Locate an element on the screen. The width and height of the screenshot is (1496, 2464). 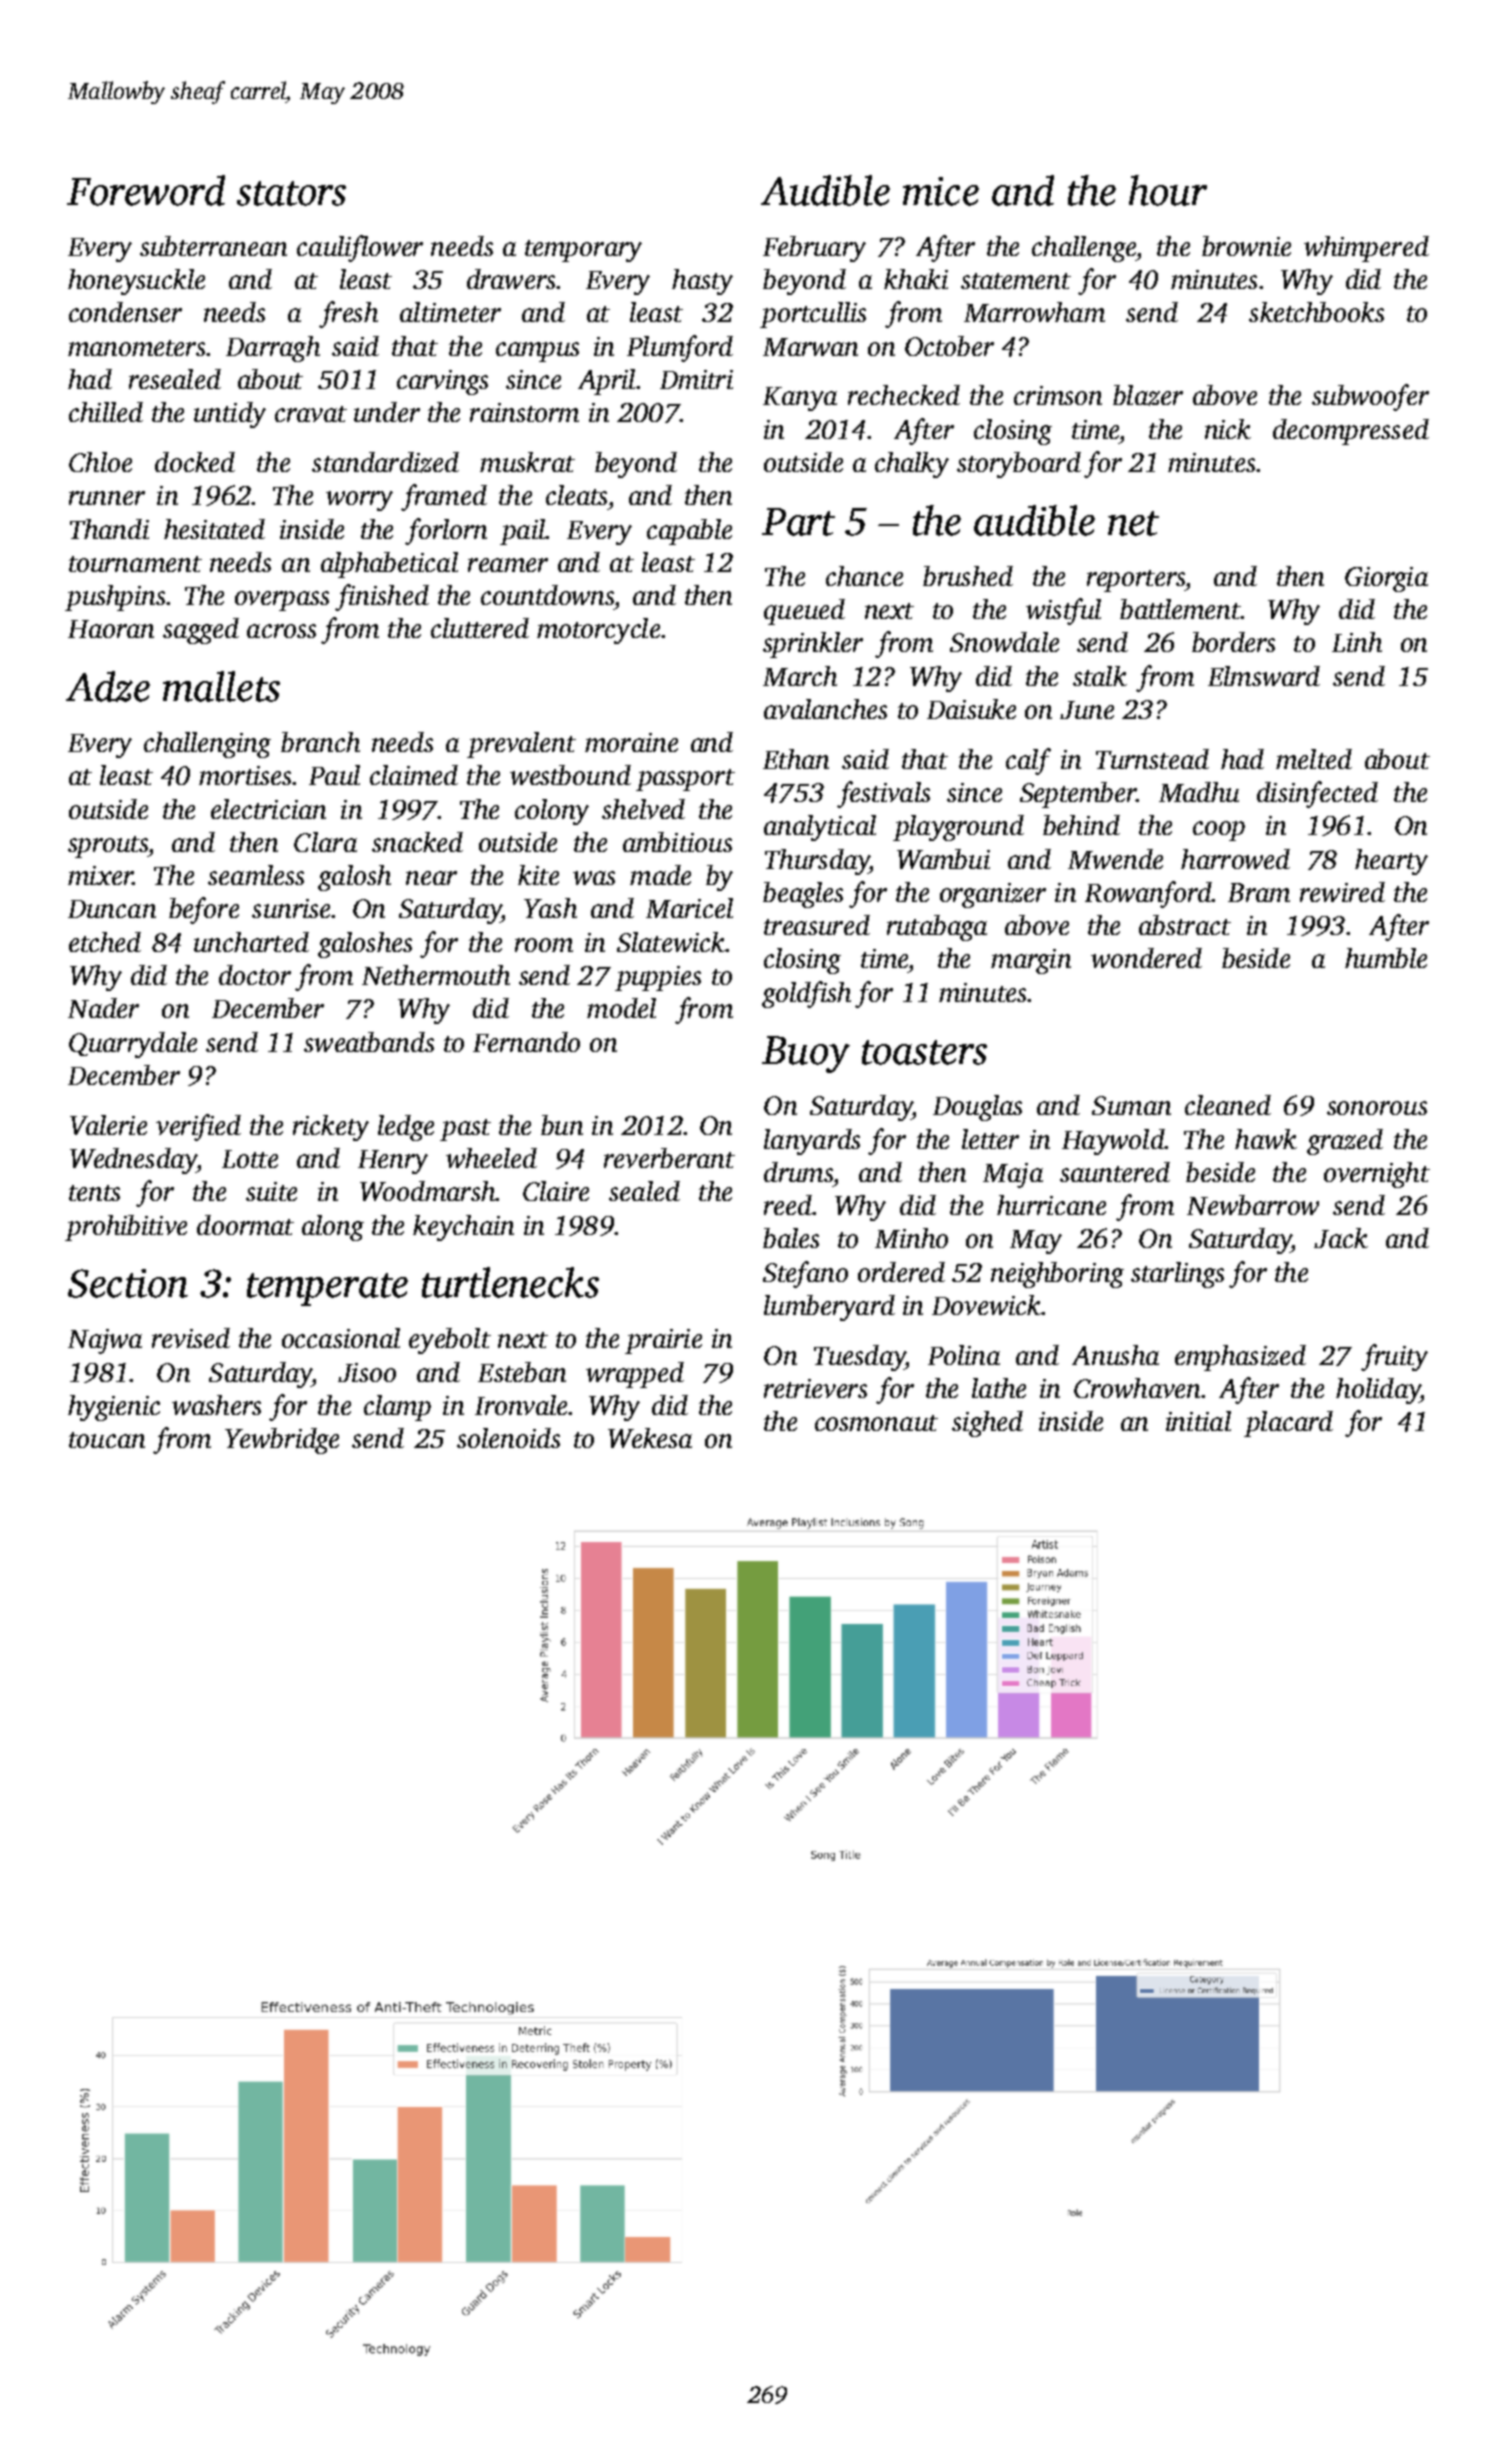
chilled is located at coordinates (106, 412).
